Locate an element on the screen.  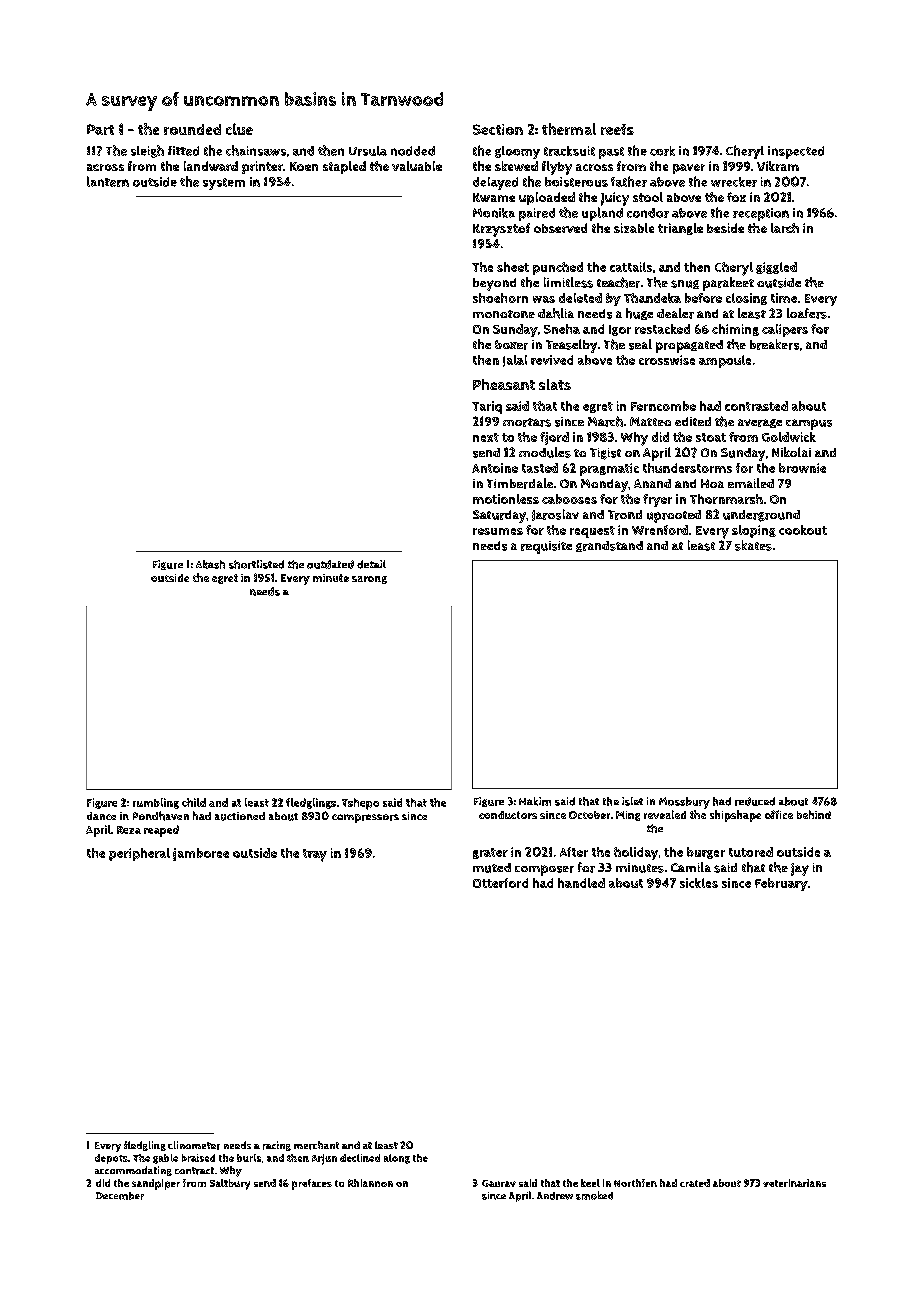
Mossbury is located at coordinates (684, 803).
